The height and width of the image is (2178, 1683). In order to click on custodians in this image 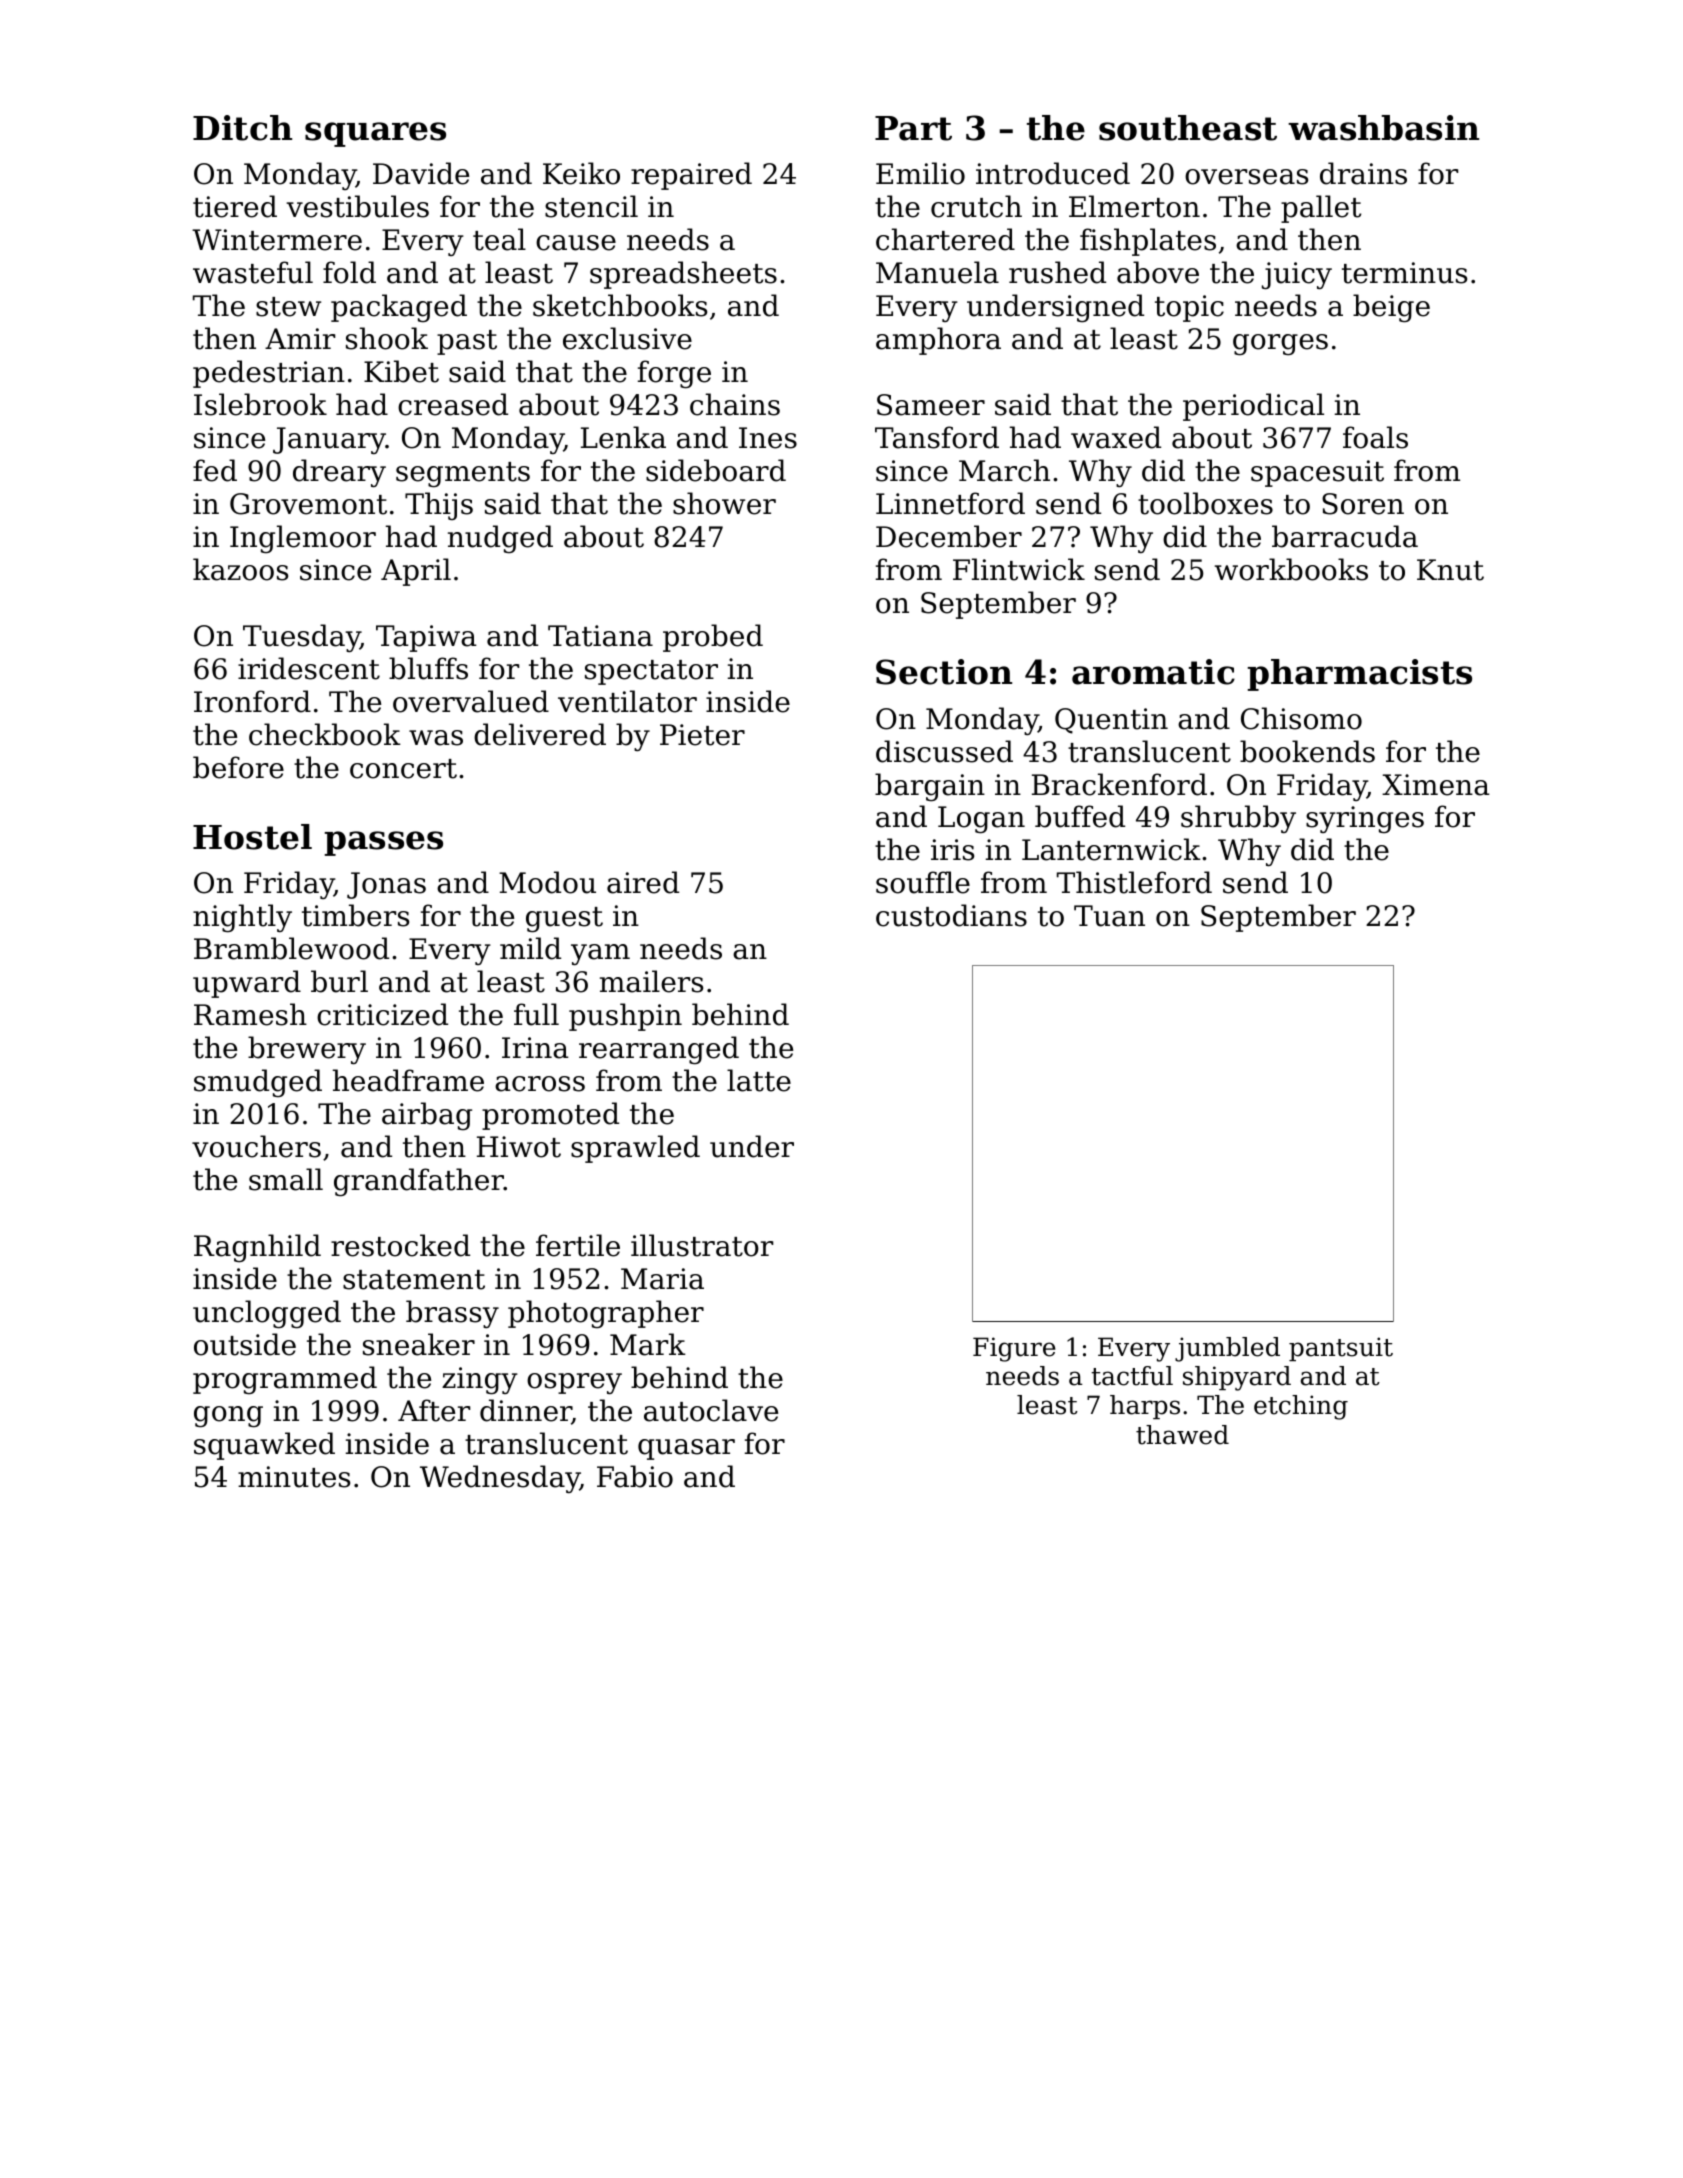, I will do `click(951, 915)`.
